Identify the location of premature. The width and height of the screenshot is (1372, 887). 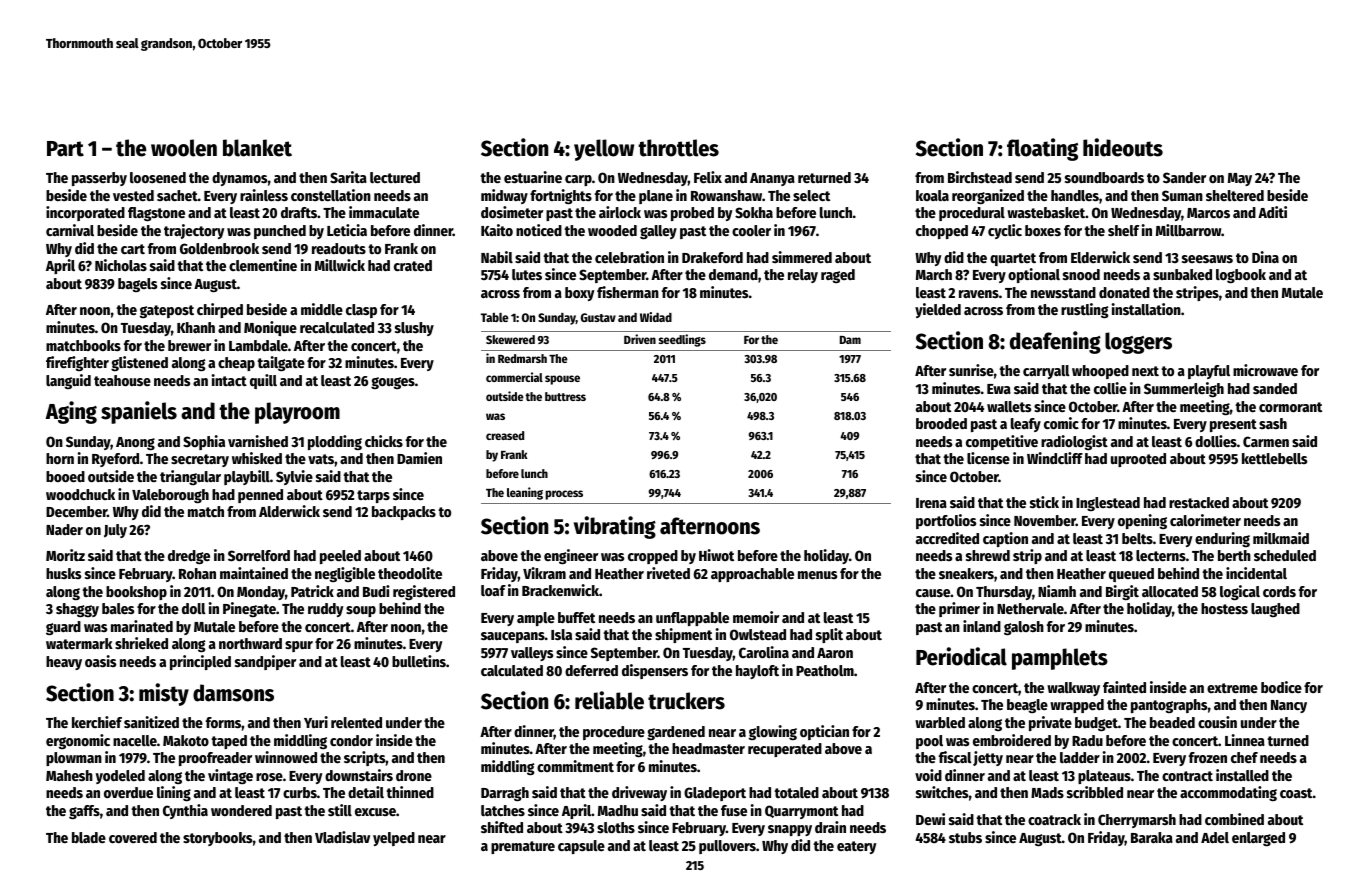
(523, 847).
